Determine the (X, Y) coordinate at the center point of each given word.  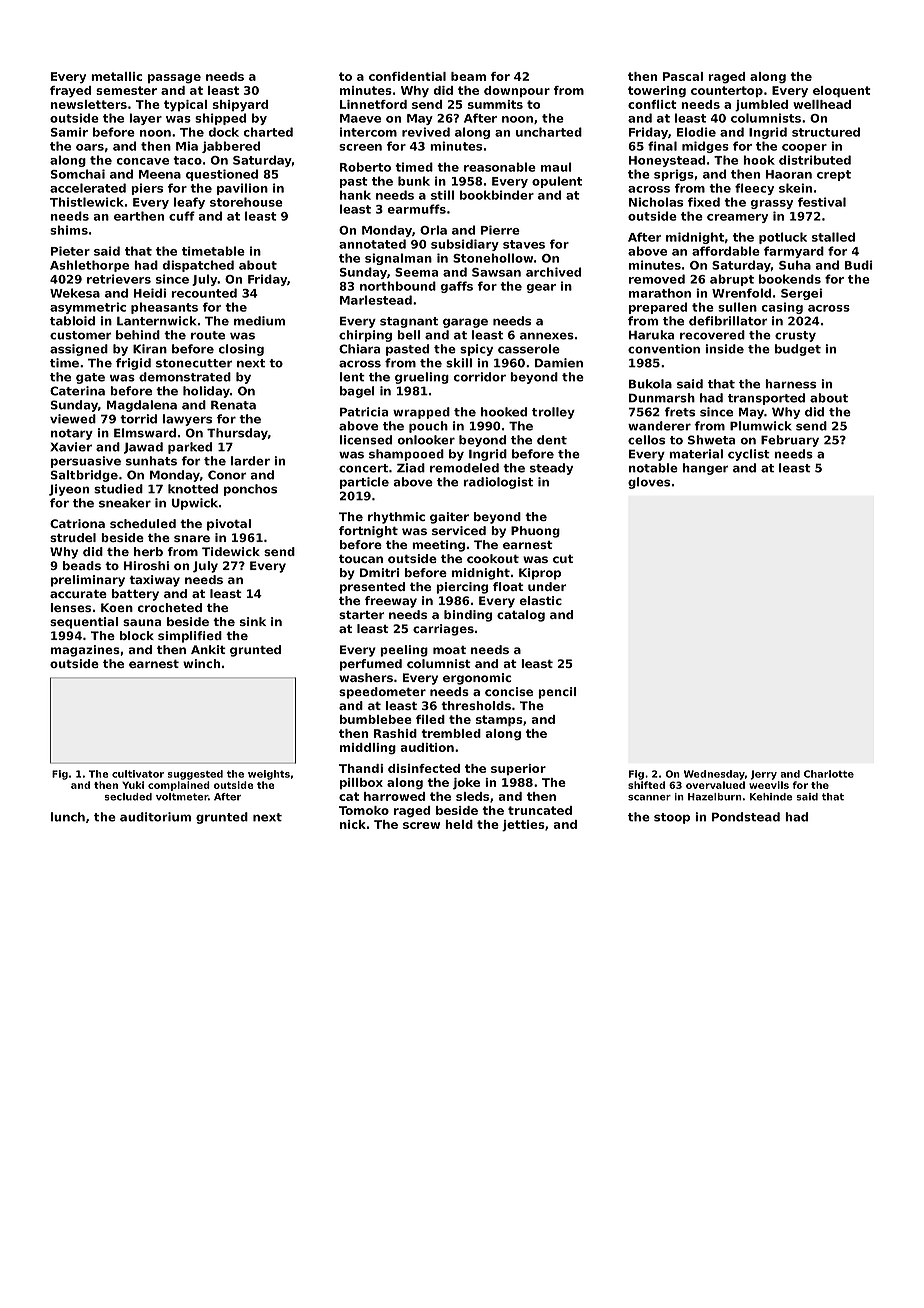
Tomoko (364, 810)
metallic (116, 76)
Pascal (683, 76)
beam (468, 76)
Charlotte (829, 774)
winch (201, 663)
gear (541, 288)
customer (80, 335)
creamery (737, 218)
